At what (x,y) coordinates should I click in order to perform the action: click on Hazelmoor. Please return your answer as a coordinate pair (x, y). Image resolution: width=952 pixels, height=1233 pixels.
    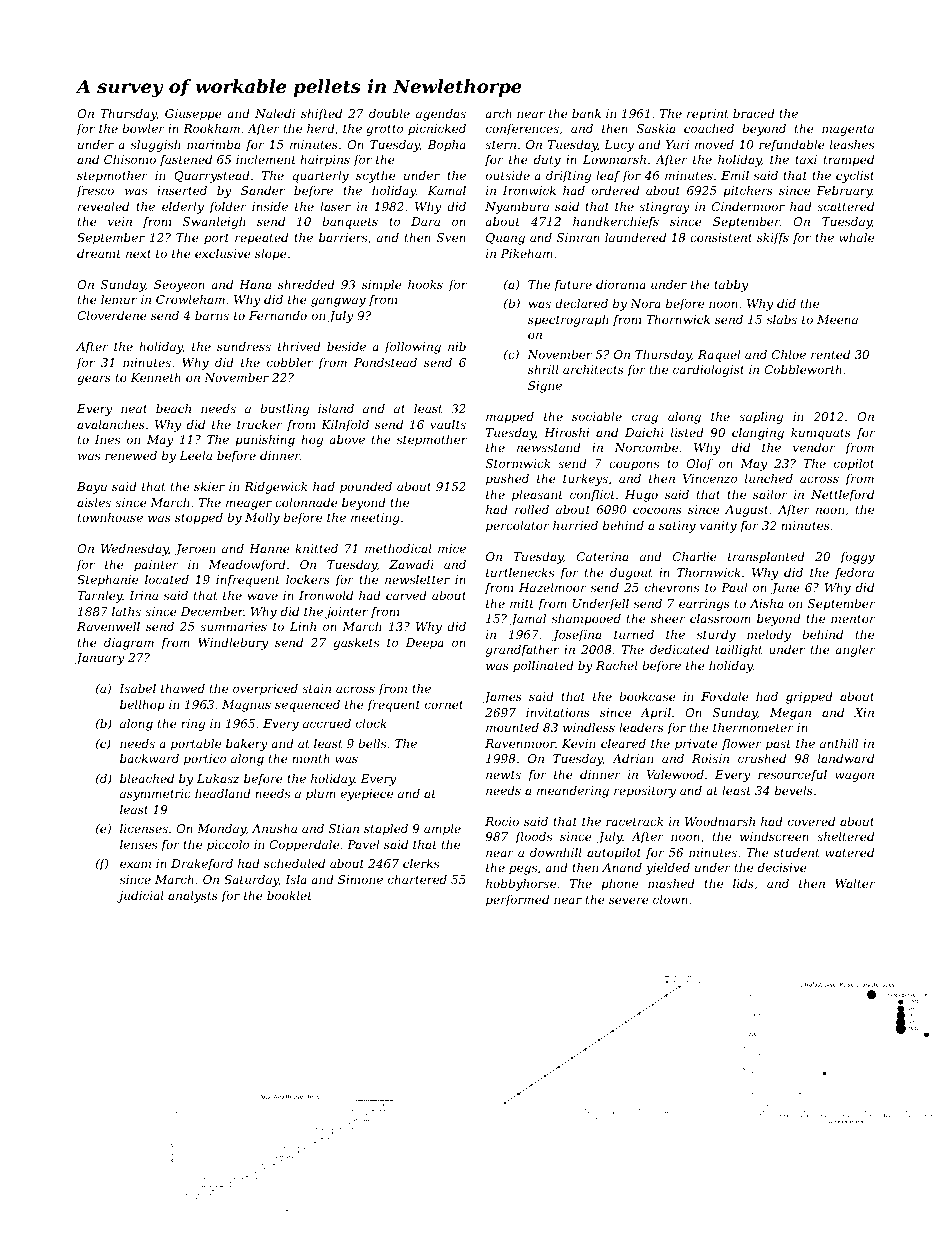
    Looking at the image, I should click on (552, 587).
